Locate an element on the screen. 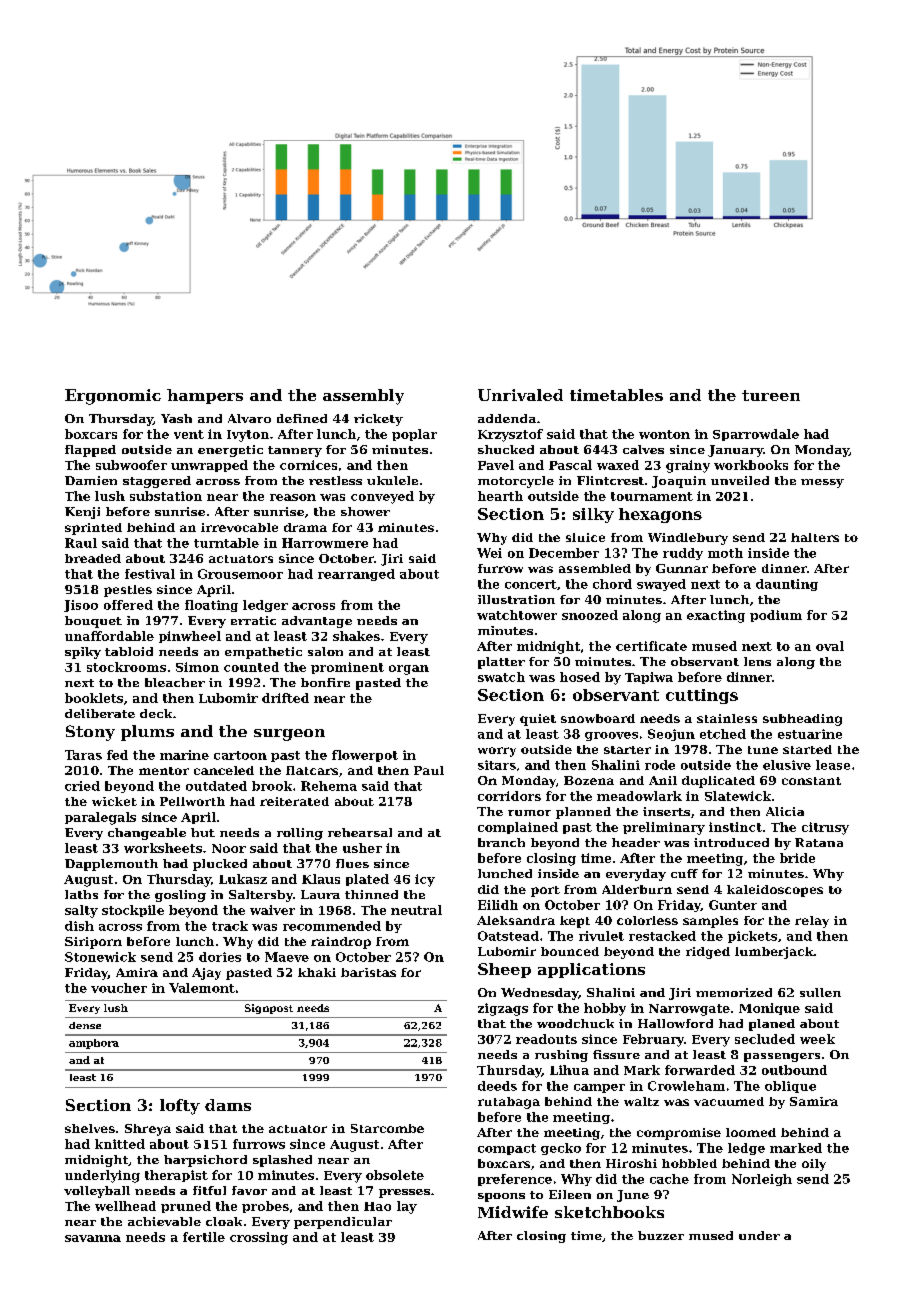 The width and height of the screenshot is (924, 1308). amphora is located at coordinates (94, 1044).
